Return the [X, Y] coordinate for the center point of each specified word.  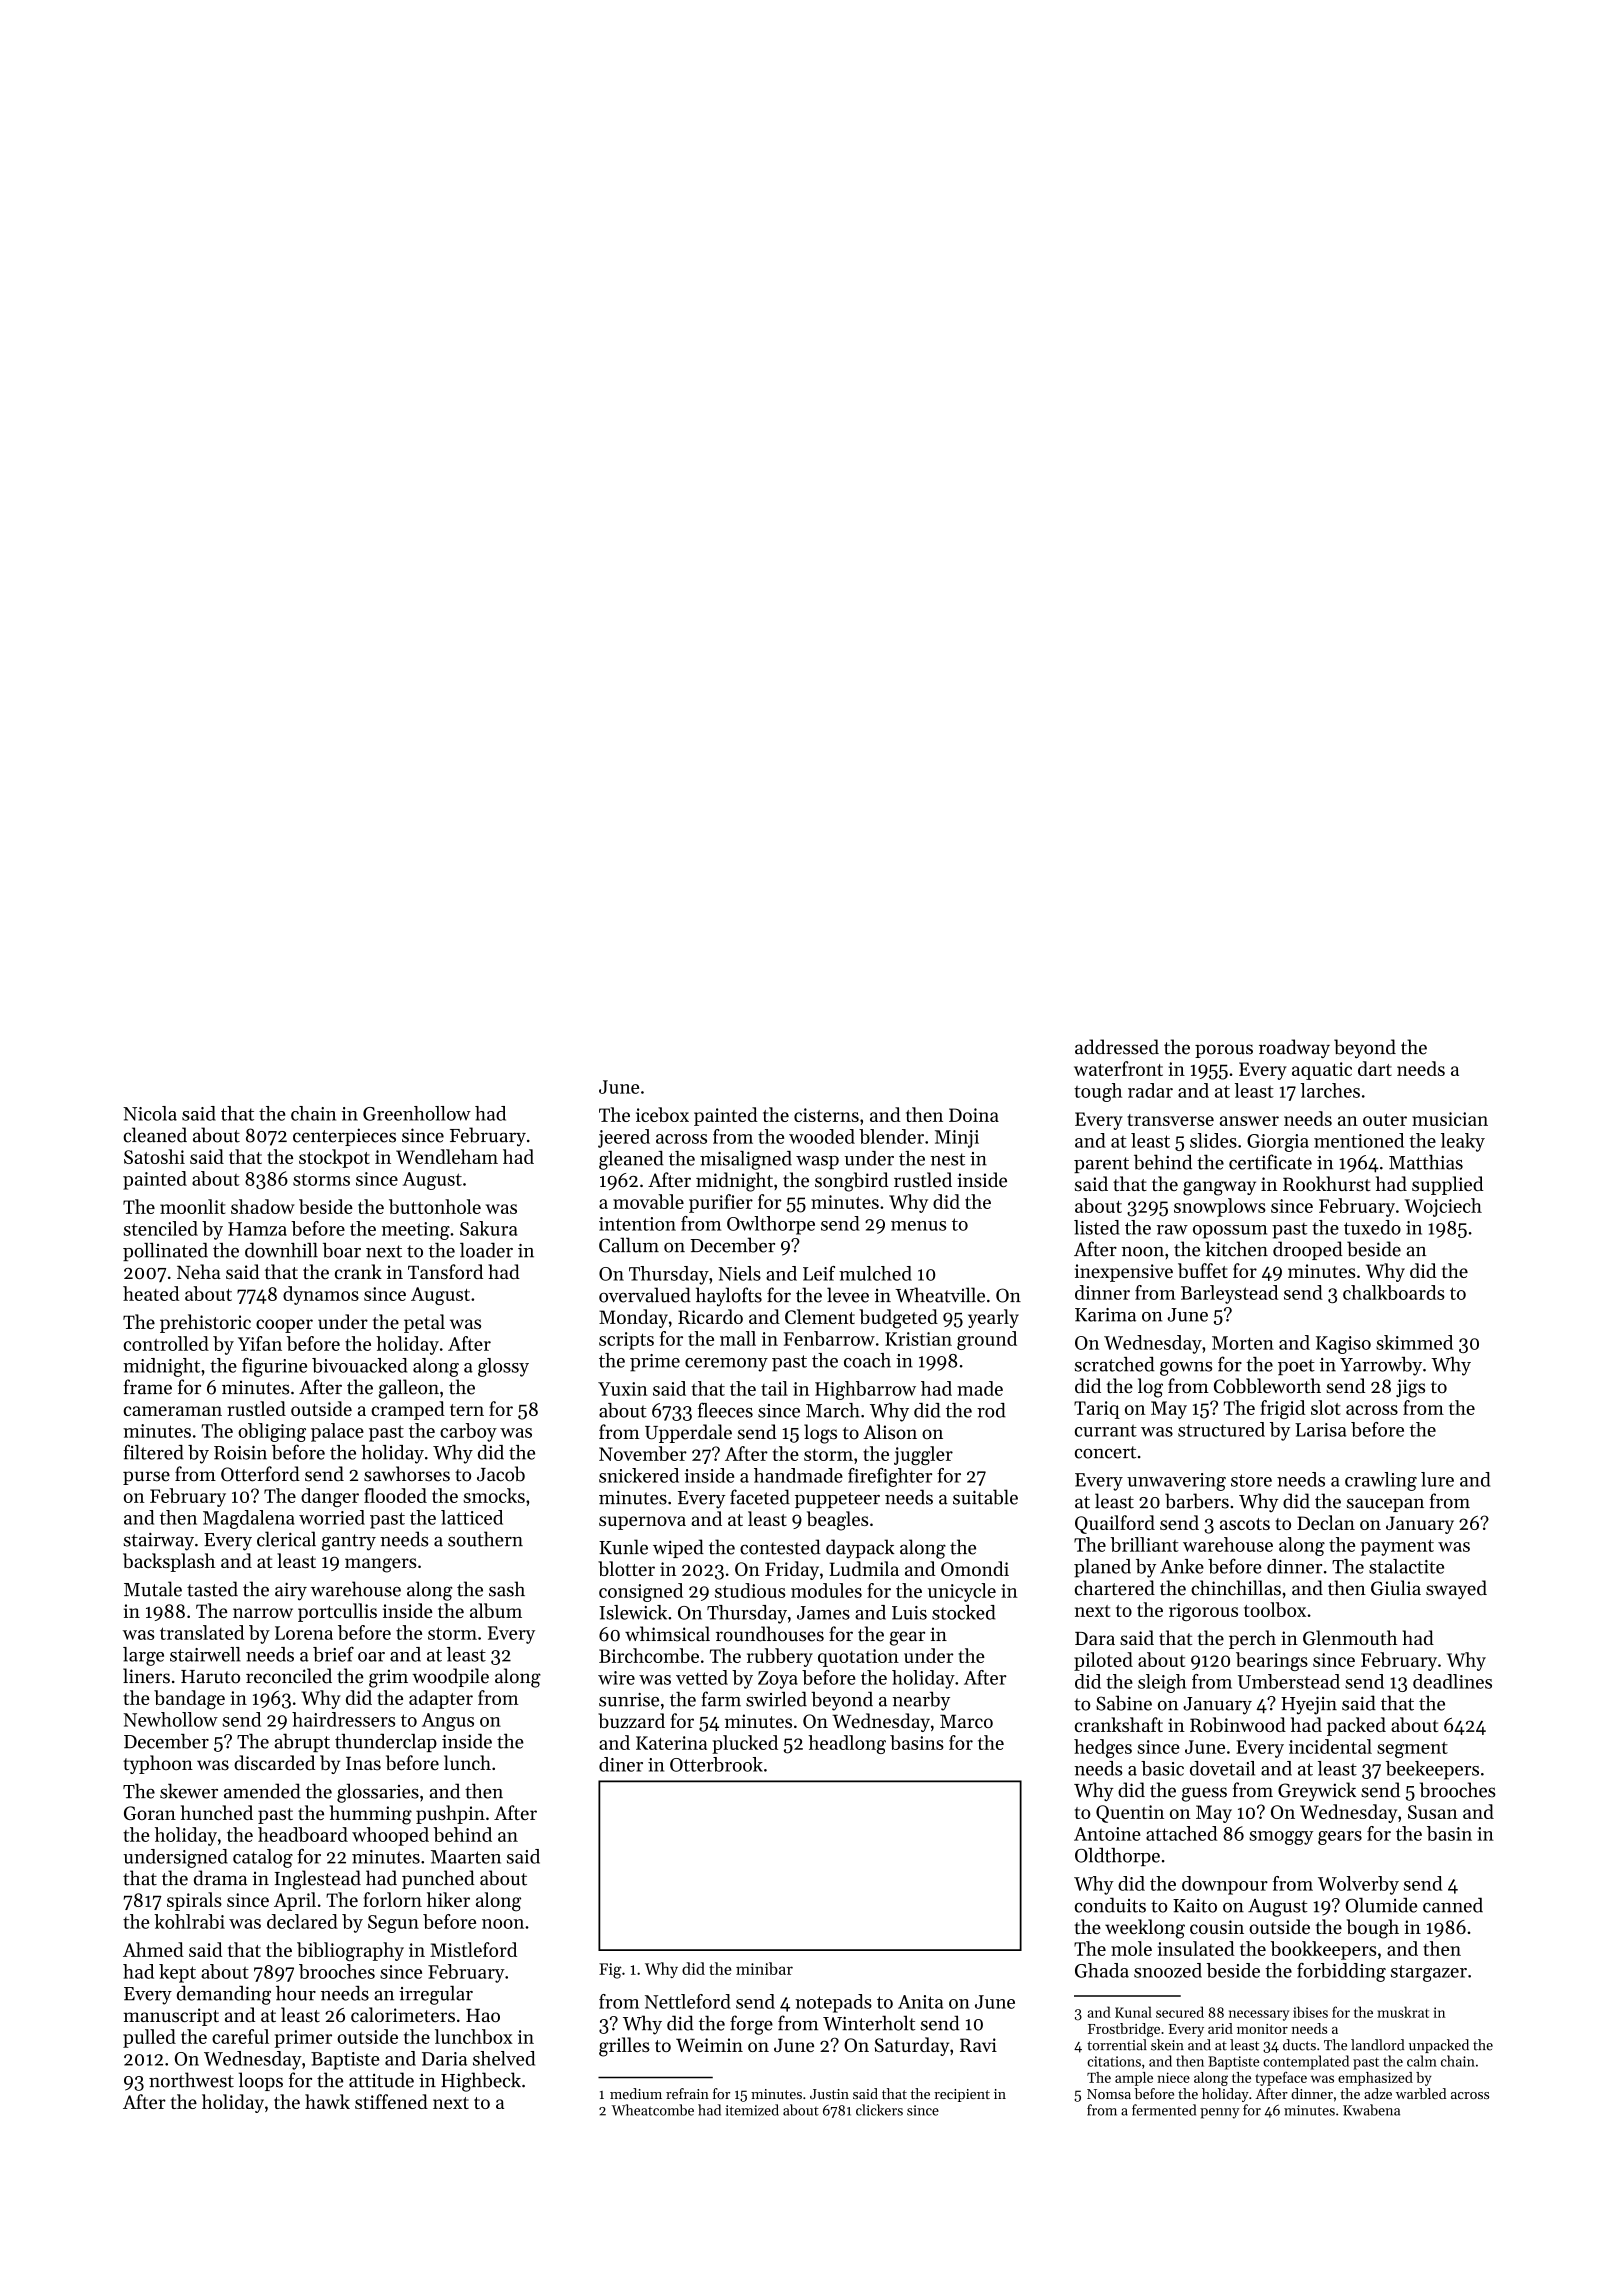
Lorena [304, 1633]
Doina [974, 1115]
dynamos [321, 1295]
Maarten [466, 1857]
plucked [745, 1744]
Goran [150, 1813]
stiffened [391, 2101]
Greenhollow [417, 1113]
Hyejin [1309, 1705]
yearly [993, 1318]
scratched [1114, 1364]
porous [1224, 1051]
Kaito [1195, 1906]
